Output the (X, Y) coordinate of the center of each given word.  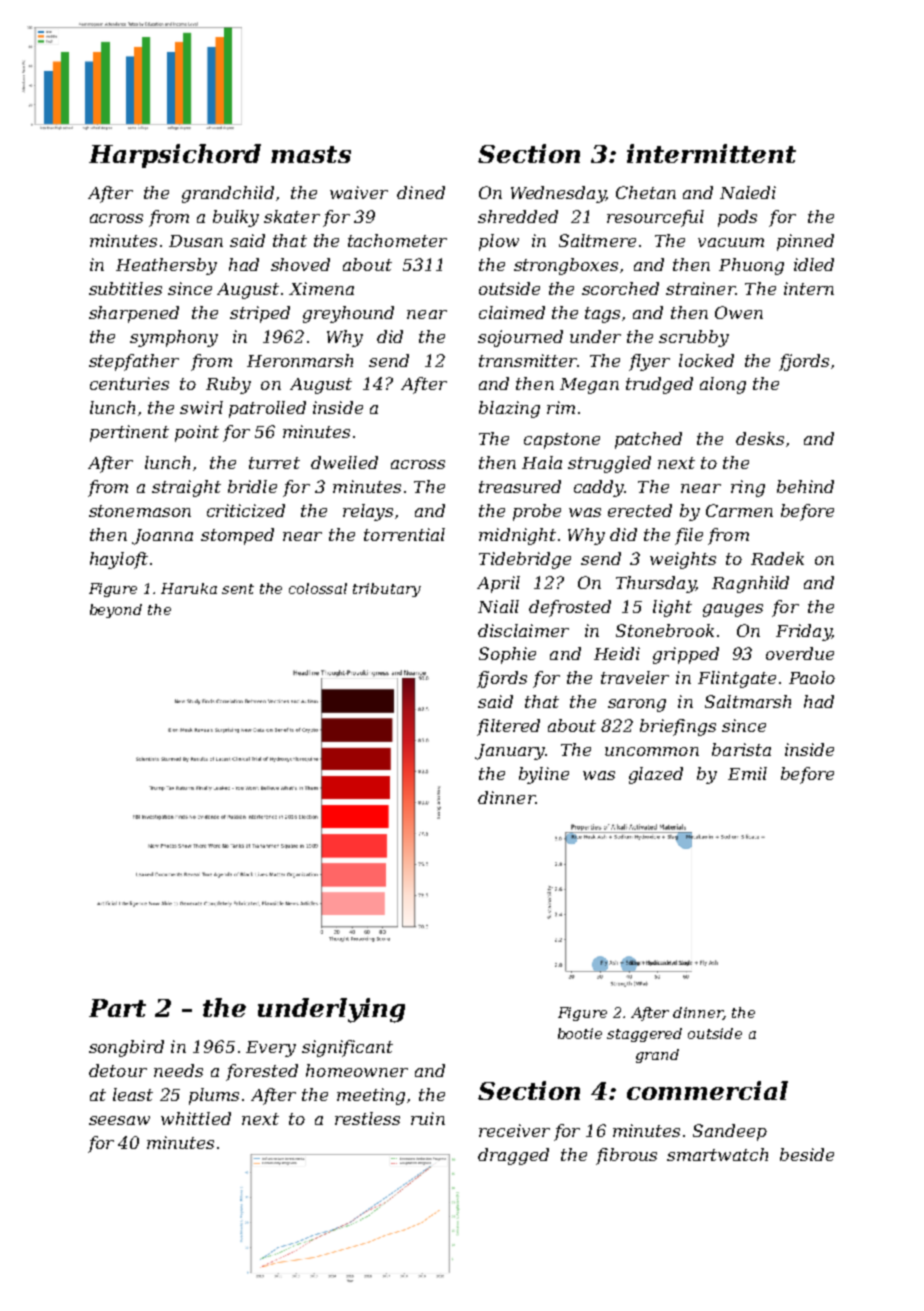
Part (117, 1008)
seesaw (119, 1120)
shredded (518, 216)
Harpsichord (175, 156)
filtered (508, 727)
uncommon (652, 751)
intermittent (711, 153)
